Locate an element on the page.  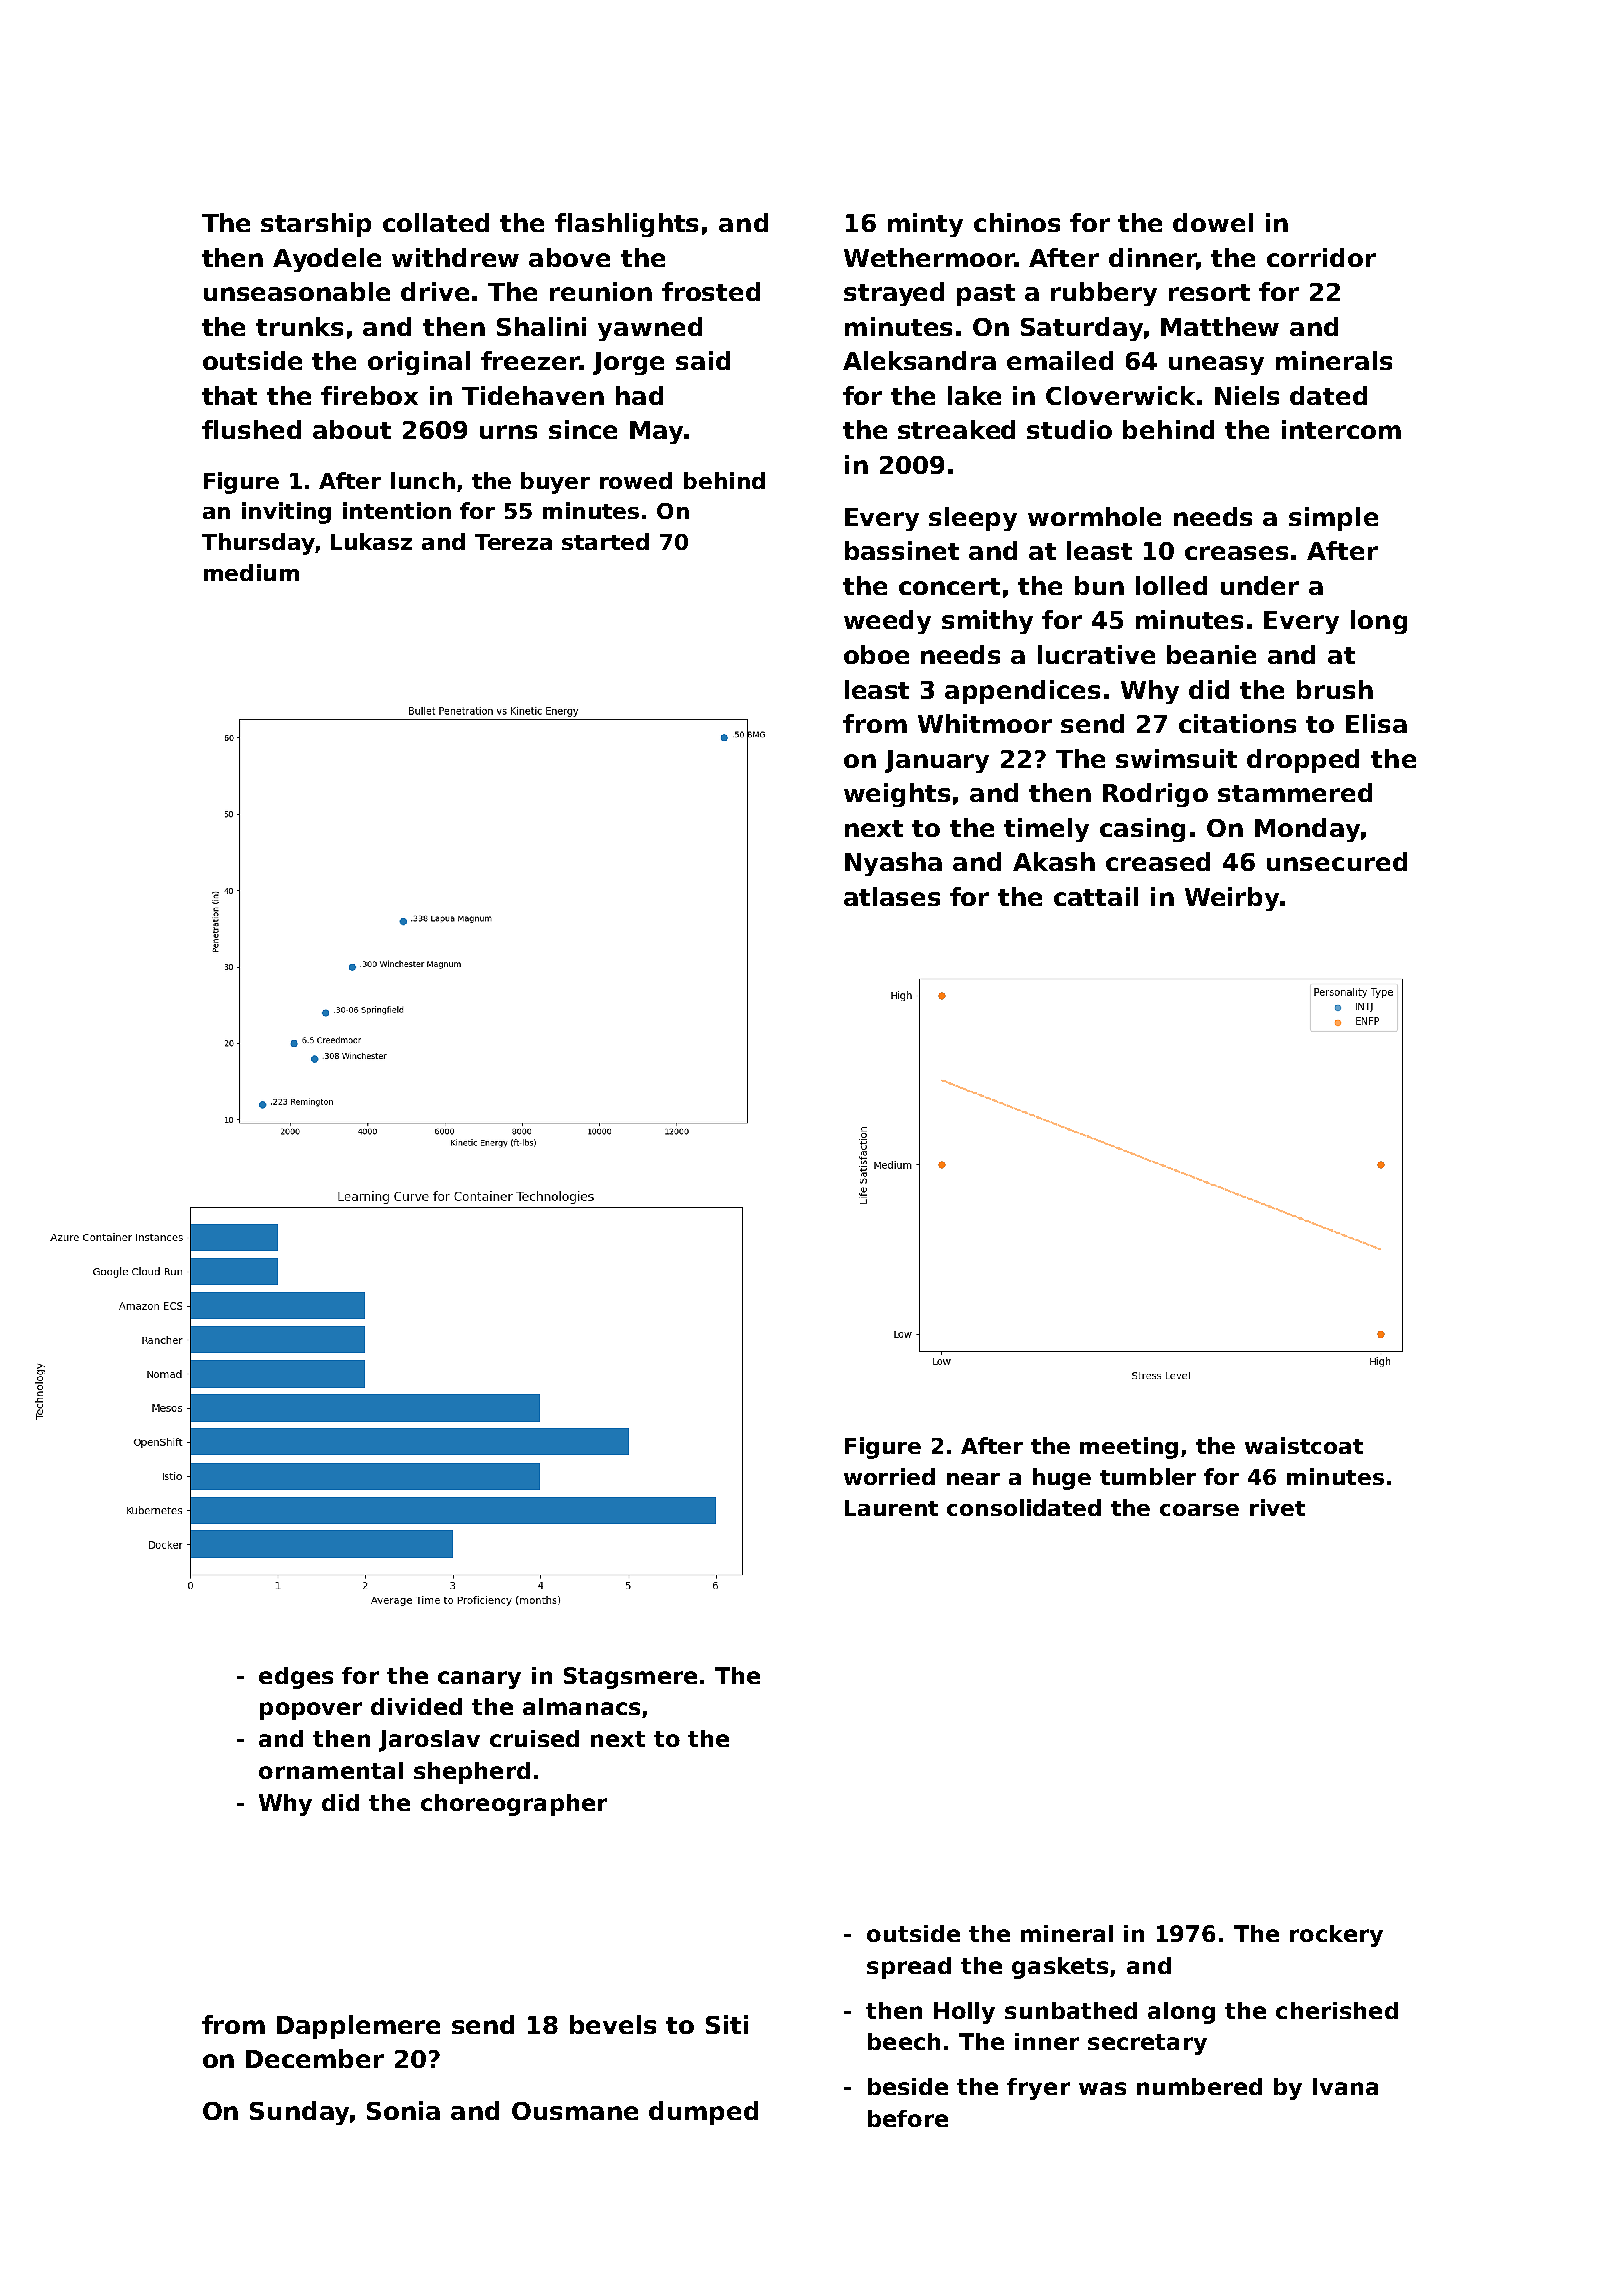
Weirby is located at coordinates (1232, 899).
